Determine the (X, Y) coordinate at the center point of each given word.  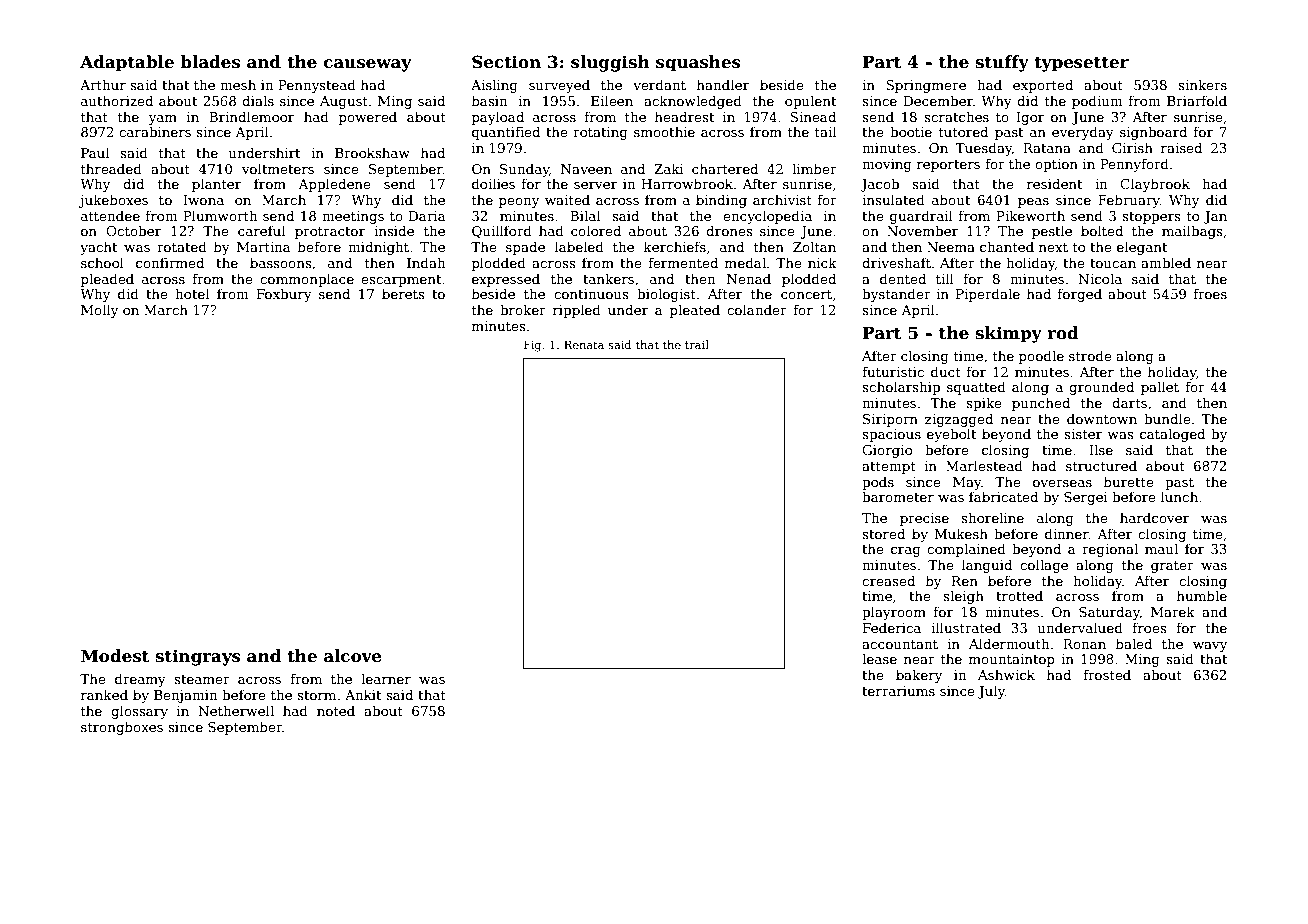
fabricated (1003, 496)
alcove (352, 656)
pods (878, 483)
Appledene (334, 185)
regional (1110, 550)
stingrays (198, 657)
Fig (532, 346)
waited (567, 199)
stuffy (1002, 63)
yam (162, 120)
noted (336, 710)
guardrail (921, 217)
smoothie (664, 131)
